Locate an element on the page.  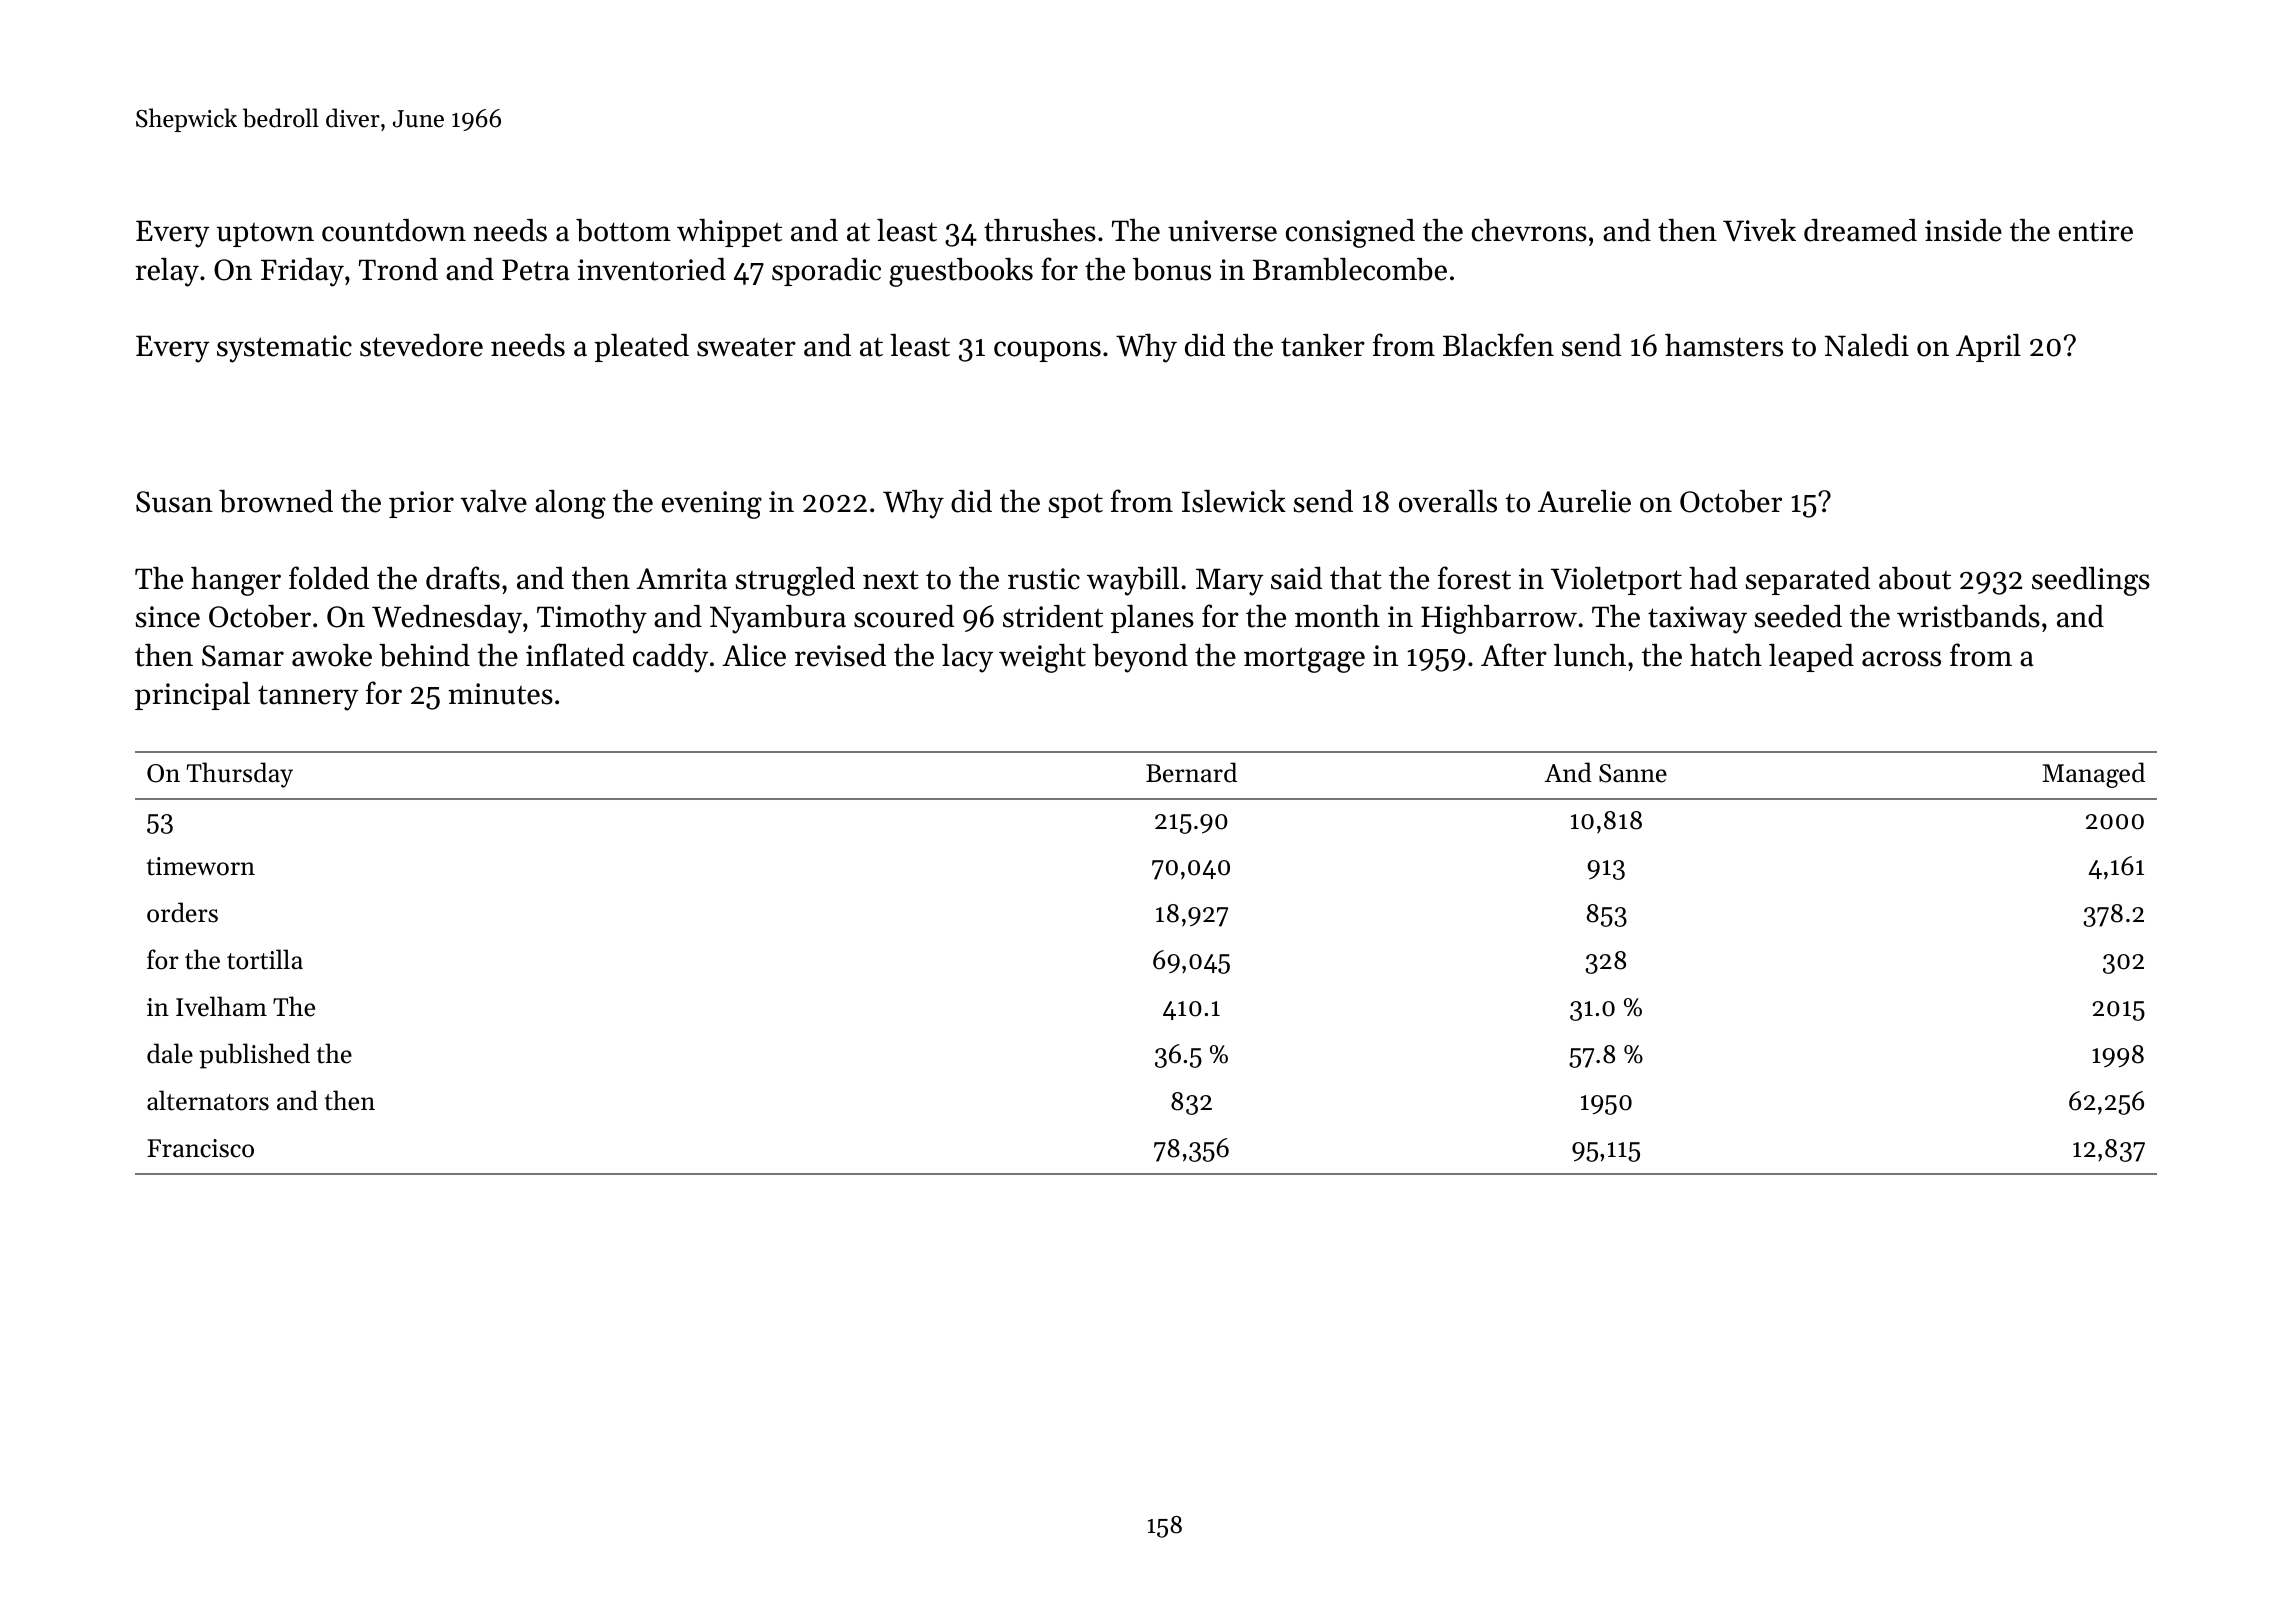
folded is located at coordinates (329, 578).
